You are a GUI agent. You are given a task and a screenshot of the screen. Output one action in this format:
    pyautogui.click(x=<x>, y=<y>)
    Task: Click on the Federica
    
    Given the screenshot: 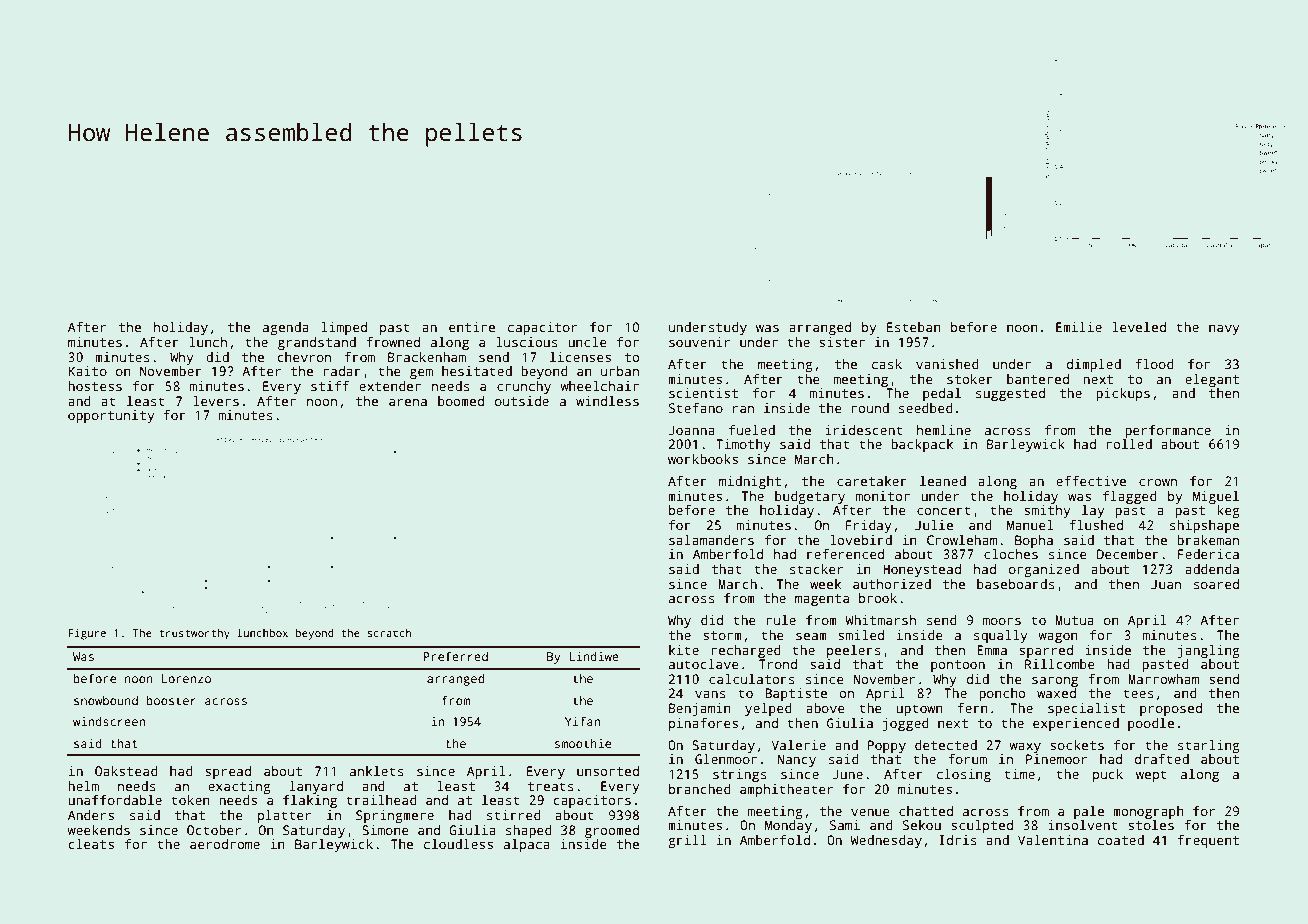 What is the action you would take?
    pyautogui.click(x=1208, y=554)
